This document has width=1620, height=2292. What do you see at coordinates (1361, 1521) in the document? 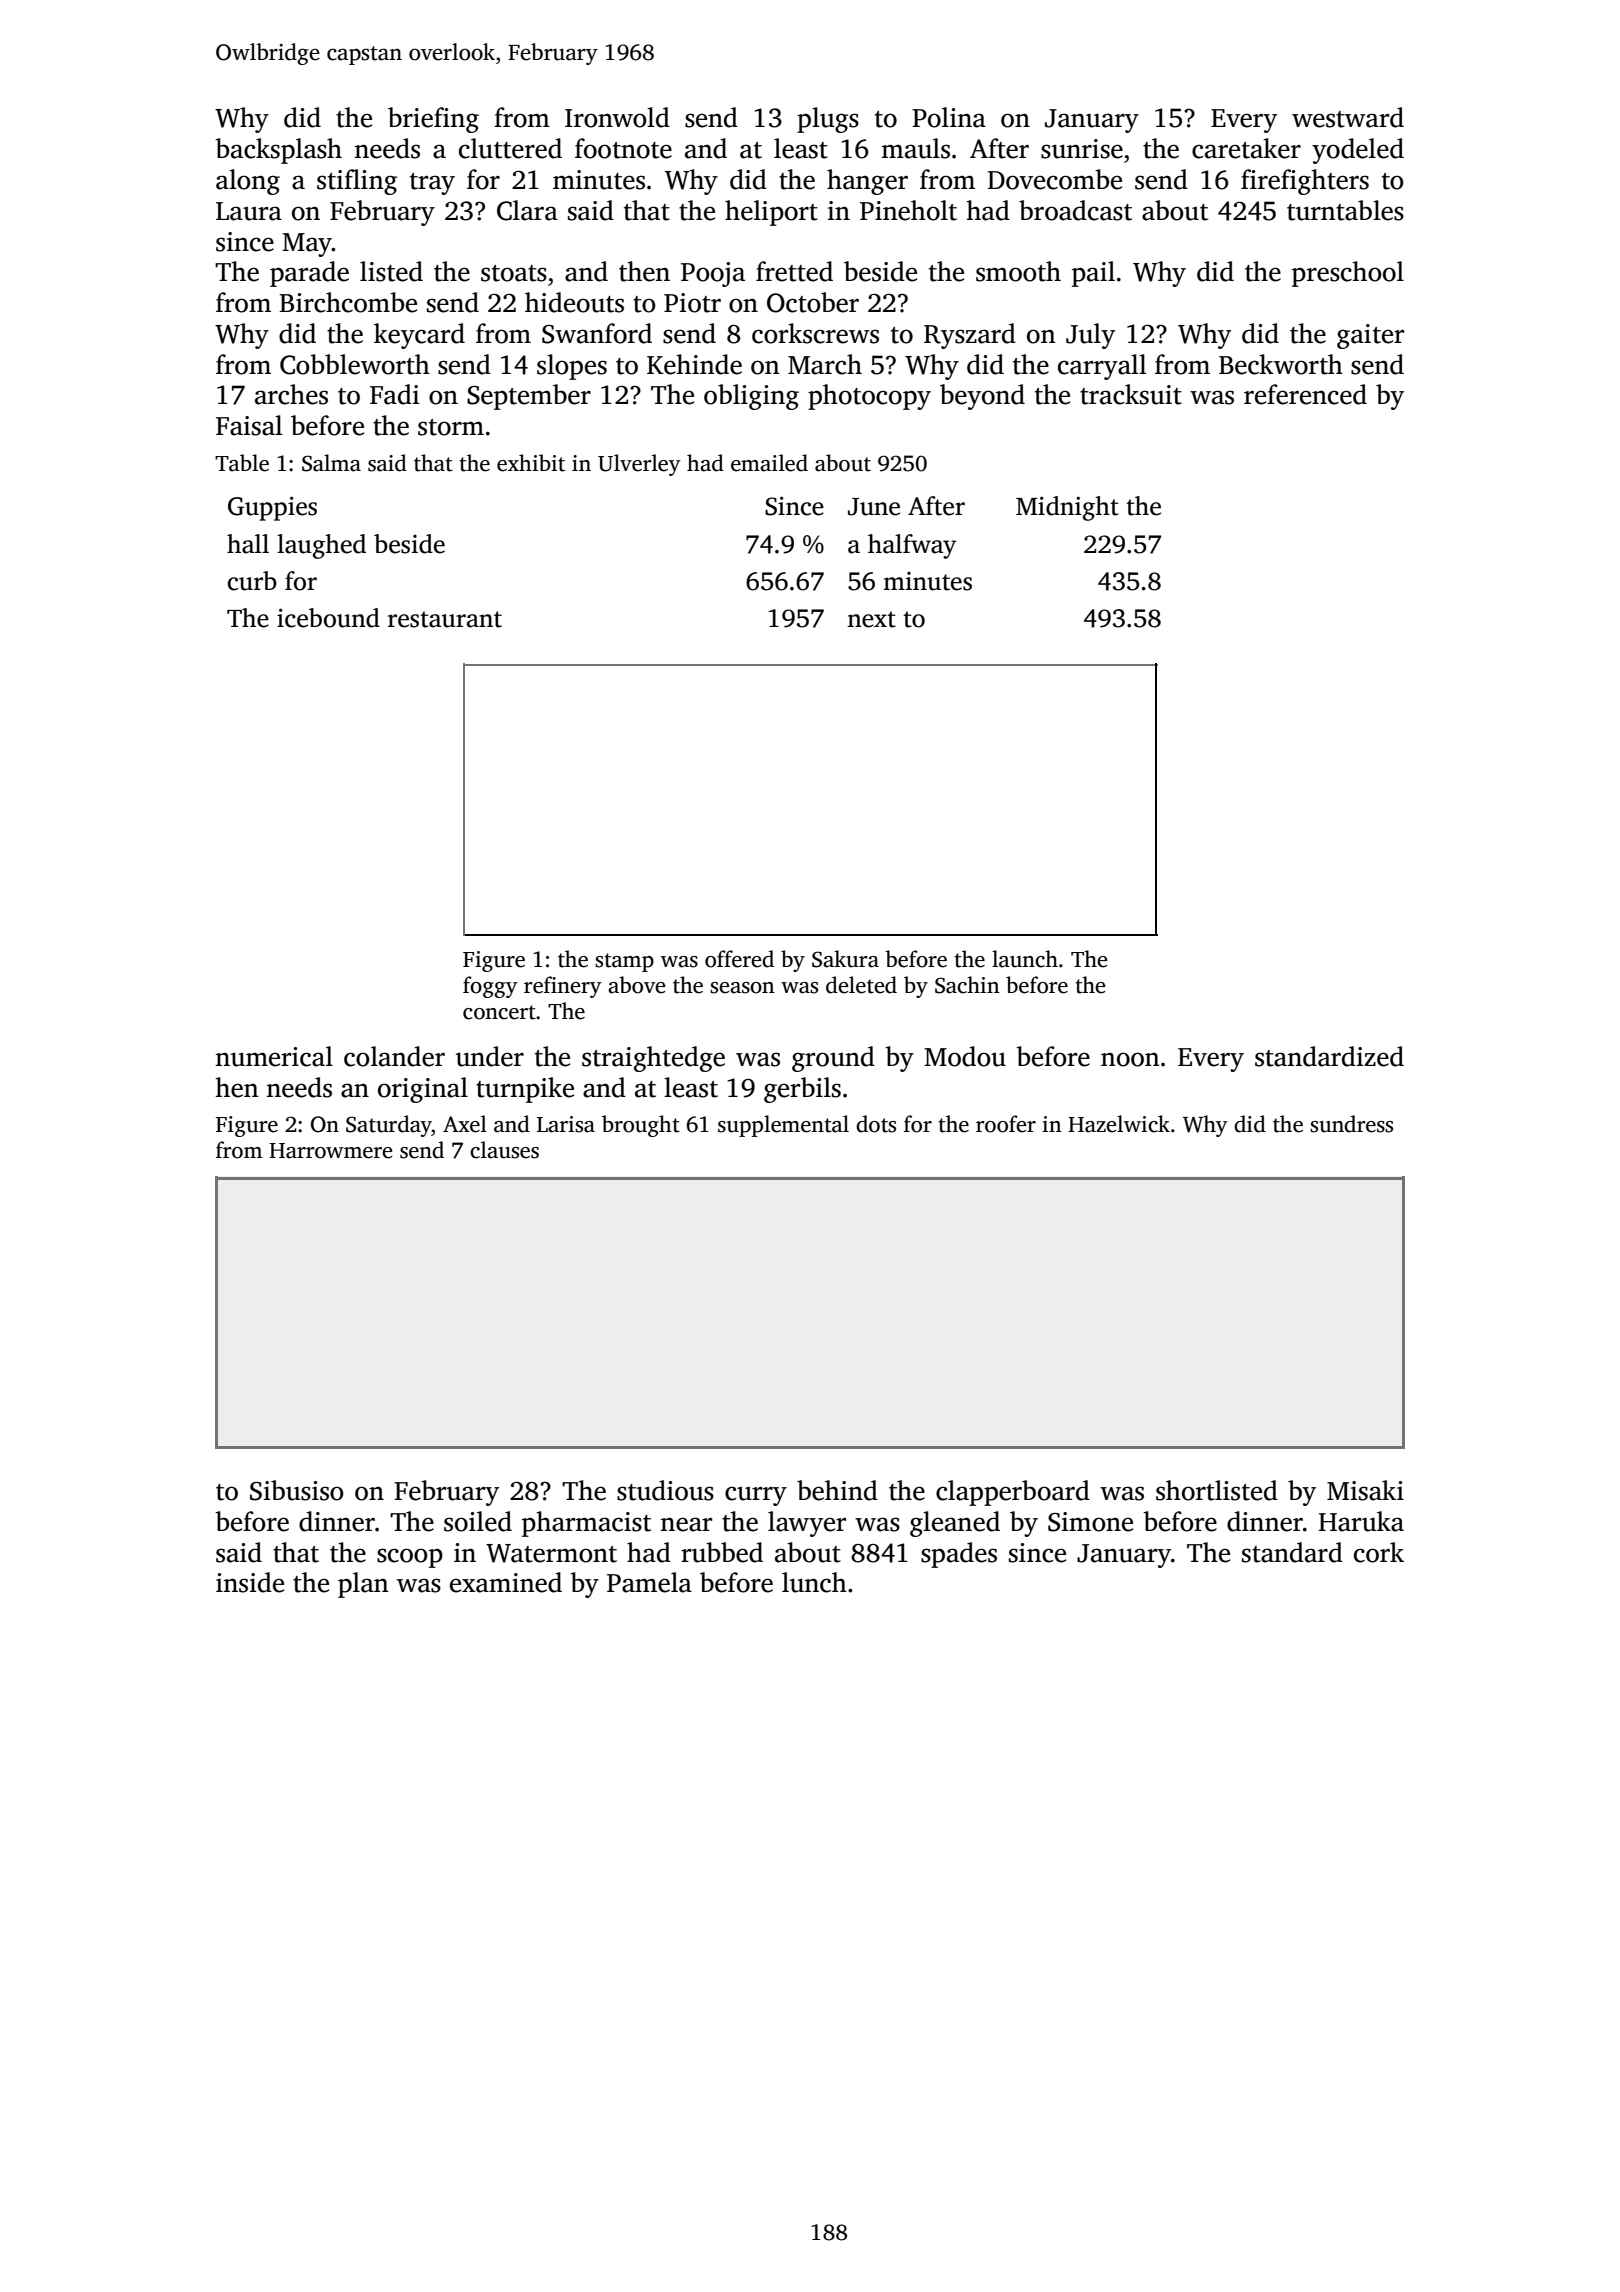
I see `Haruka` at bounding box center [1361, 1521].
